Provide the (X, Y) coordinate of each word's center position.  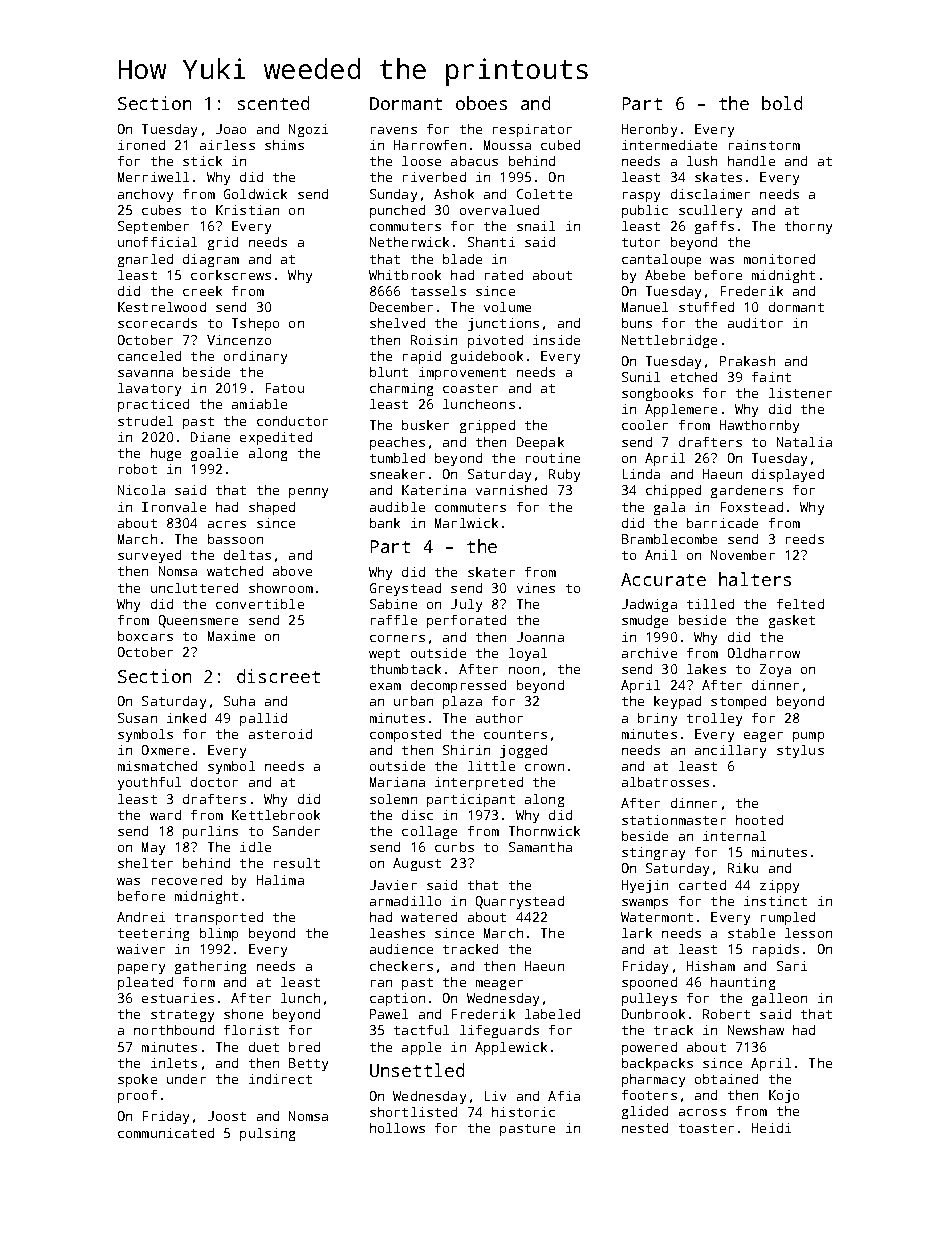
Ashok (454, 194)
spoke (137, 1080)
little (491, 766)
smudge (645, 621)
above (292, 571)
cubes (161, 210)
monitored (779, 259)
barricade (722, 523)
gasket (792, 621)
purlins (210, 832)
